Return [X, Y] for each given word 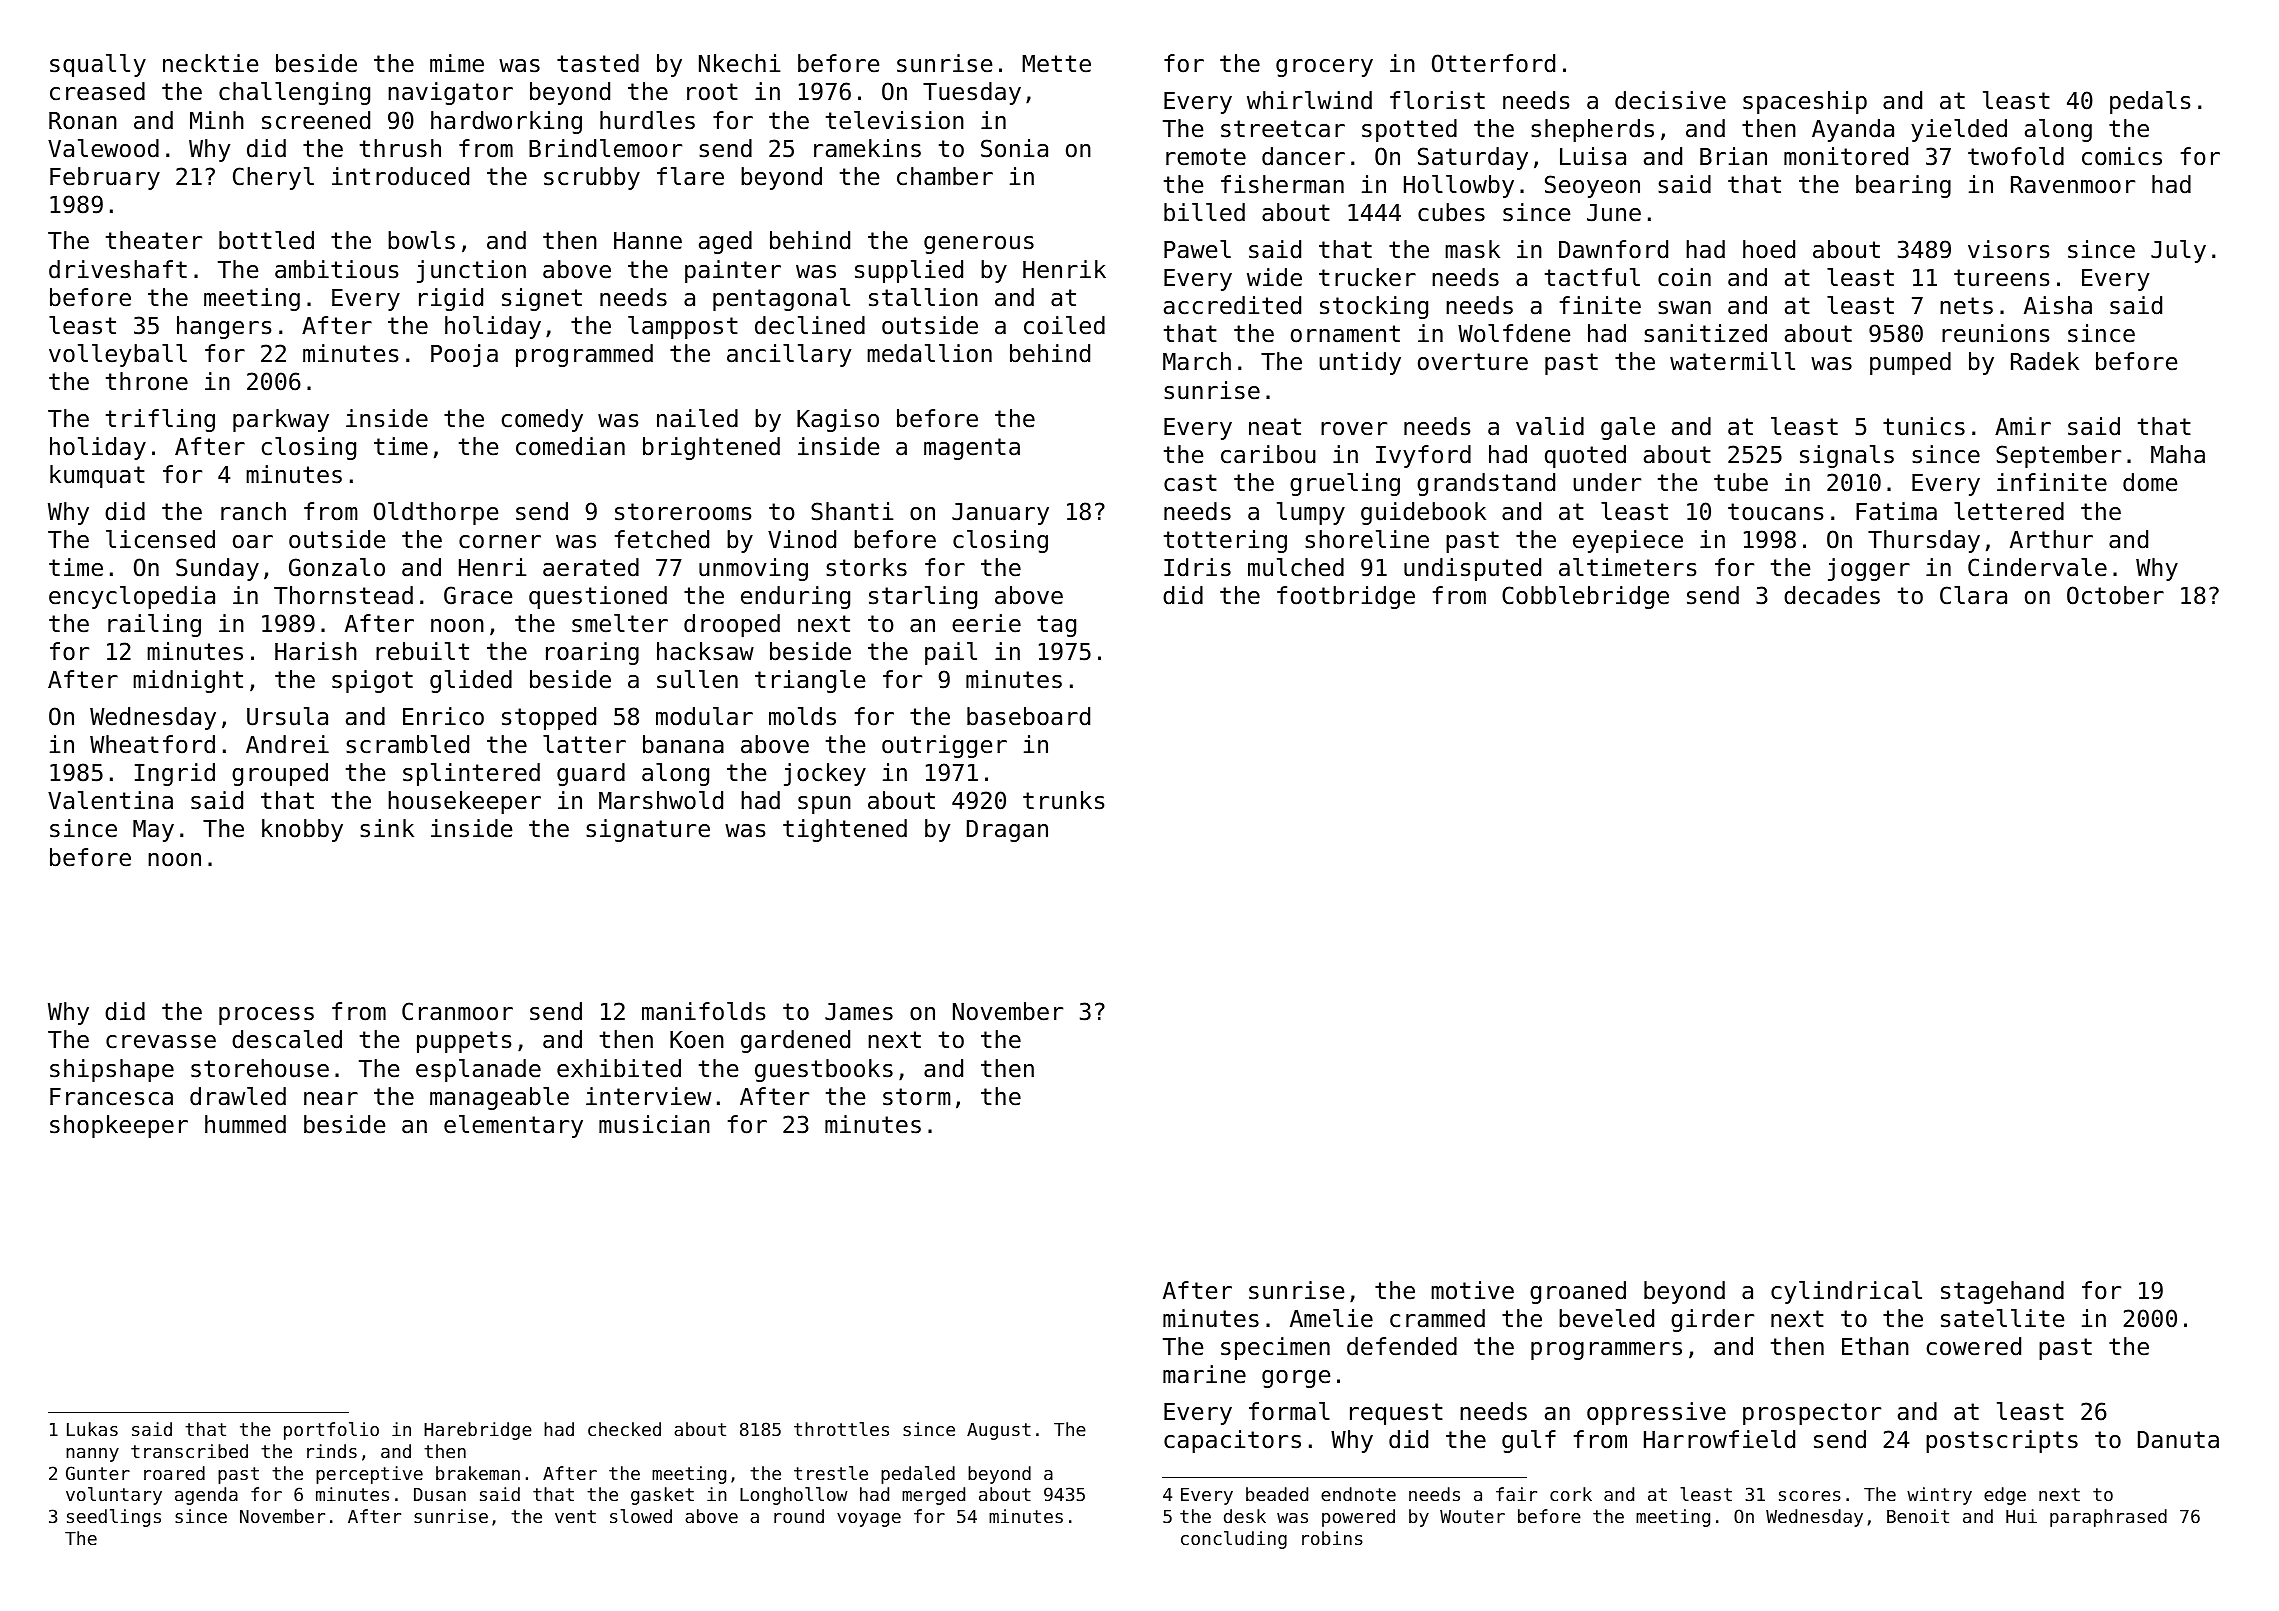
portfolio [331, 1431]
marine [1204, 1374]
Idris [1197, 567]
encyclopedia [132, 597]
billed [1204, 212]
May [153, 831]
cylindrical [1846, 1292]
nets [1966, 306]
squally [98, 65]
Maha [2178, 454]
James [859, 1012]
